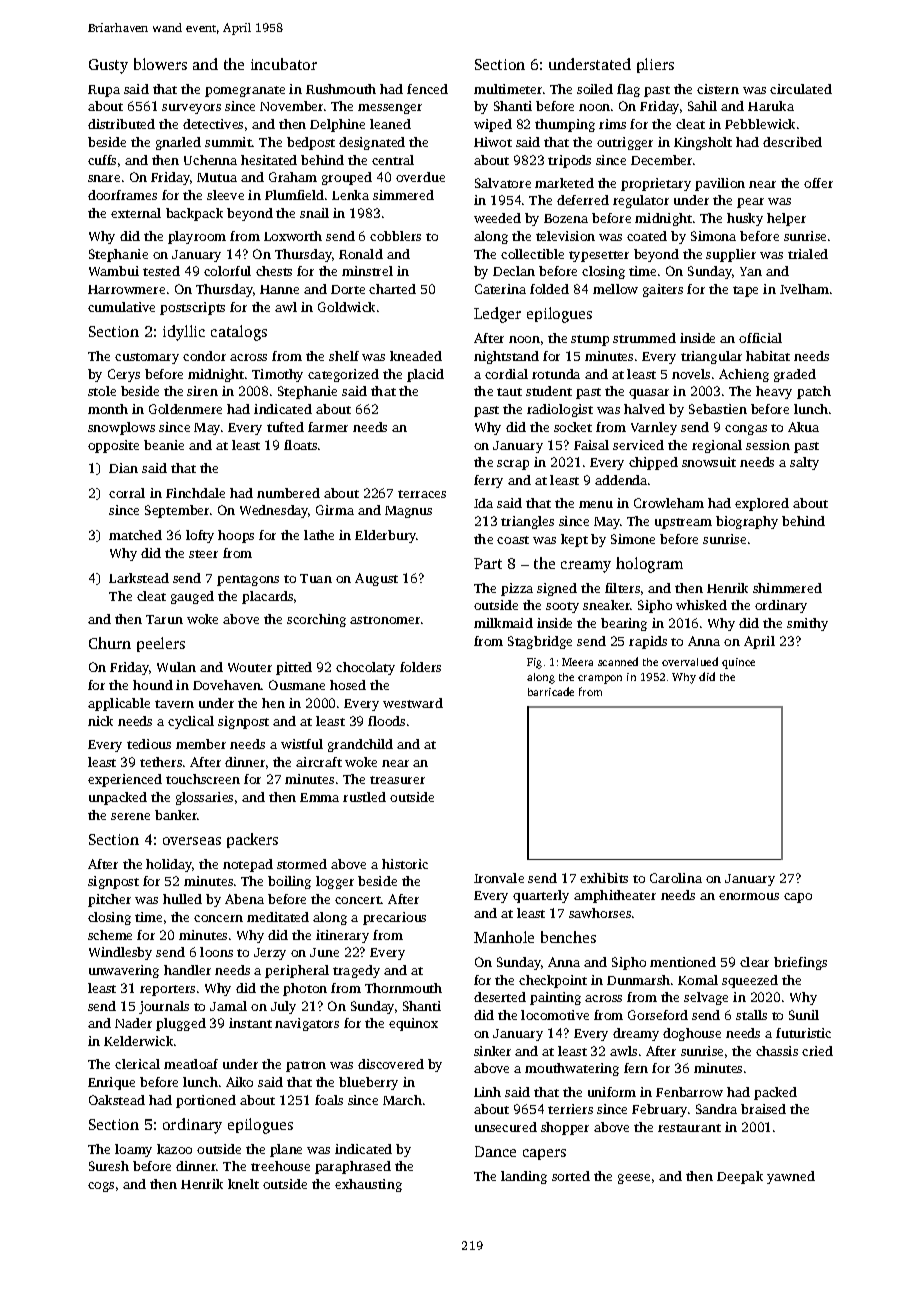 This screenshot has width=924, height=1308. What do you see at coordinates (123, 468) in the screenshot?
I see `Dian` at bounding box center [123, 468].
